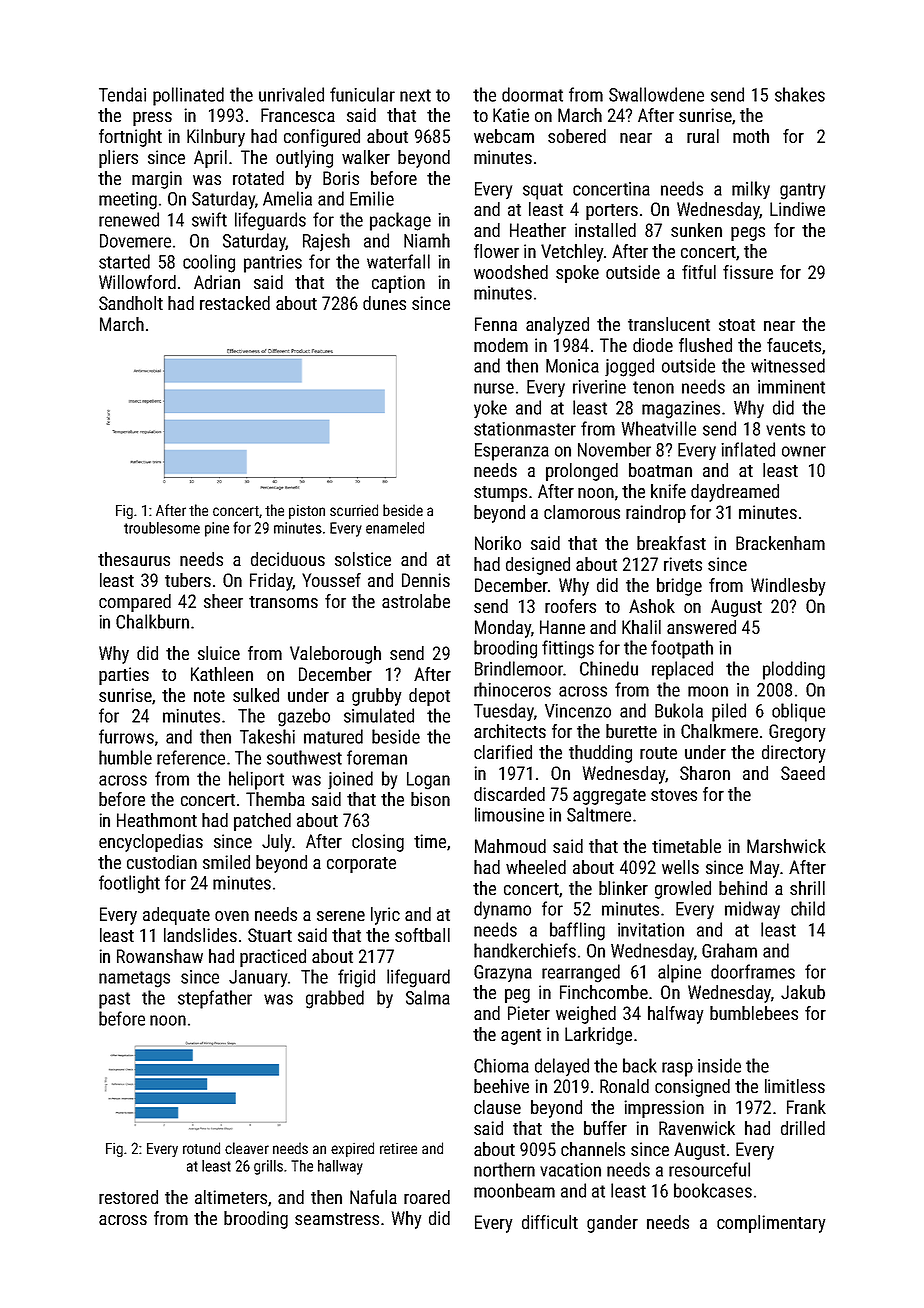 The width and height of the screenshot is (924, 1308). I want to click on Sandholt, so click(131, 303).
